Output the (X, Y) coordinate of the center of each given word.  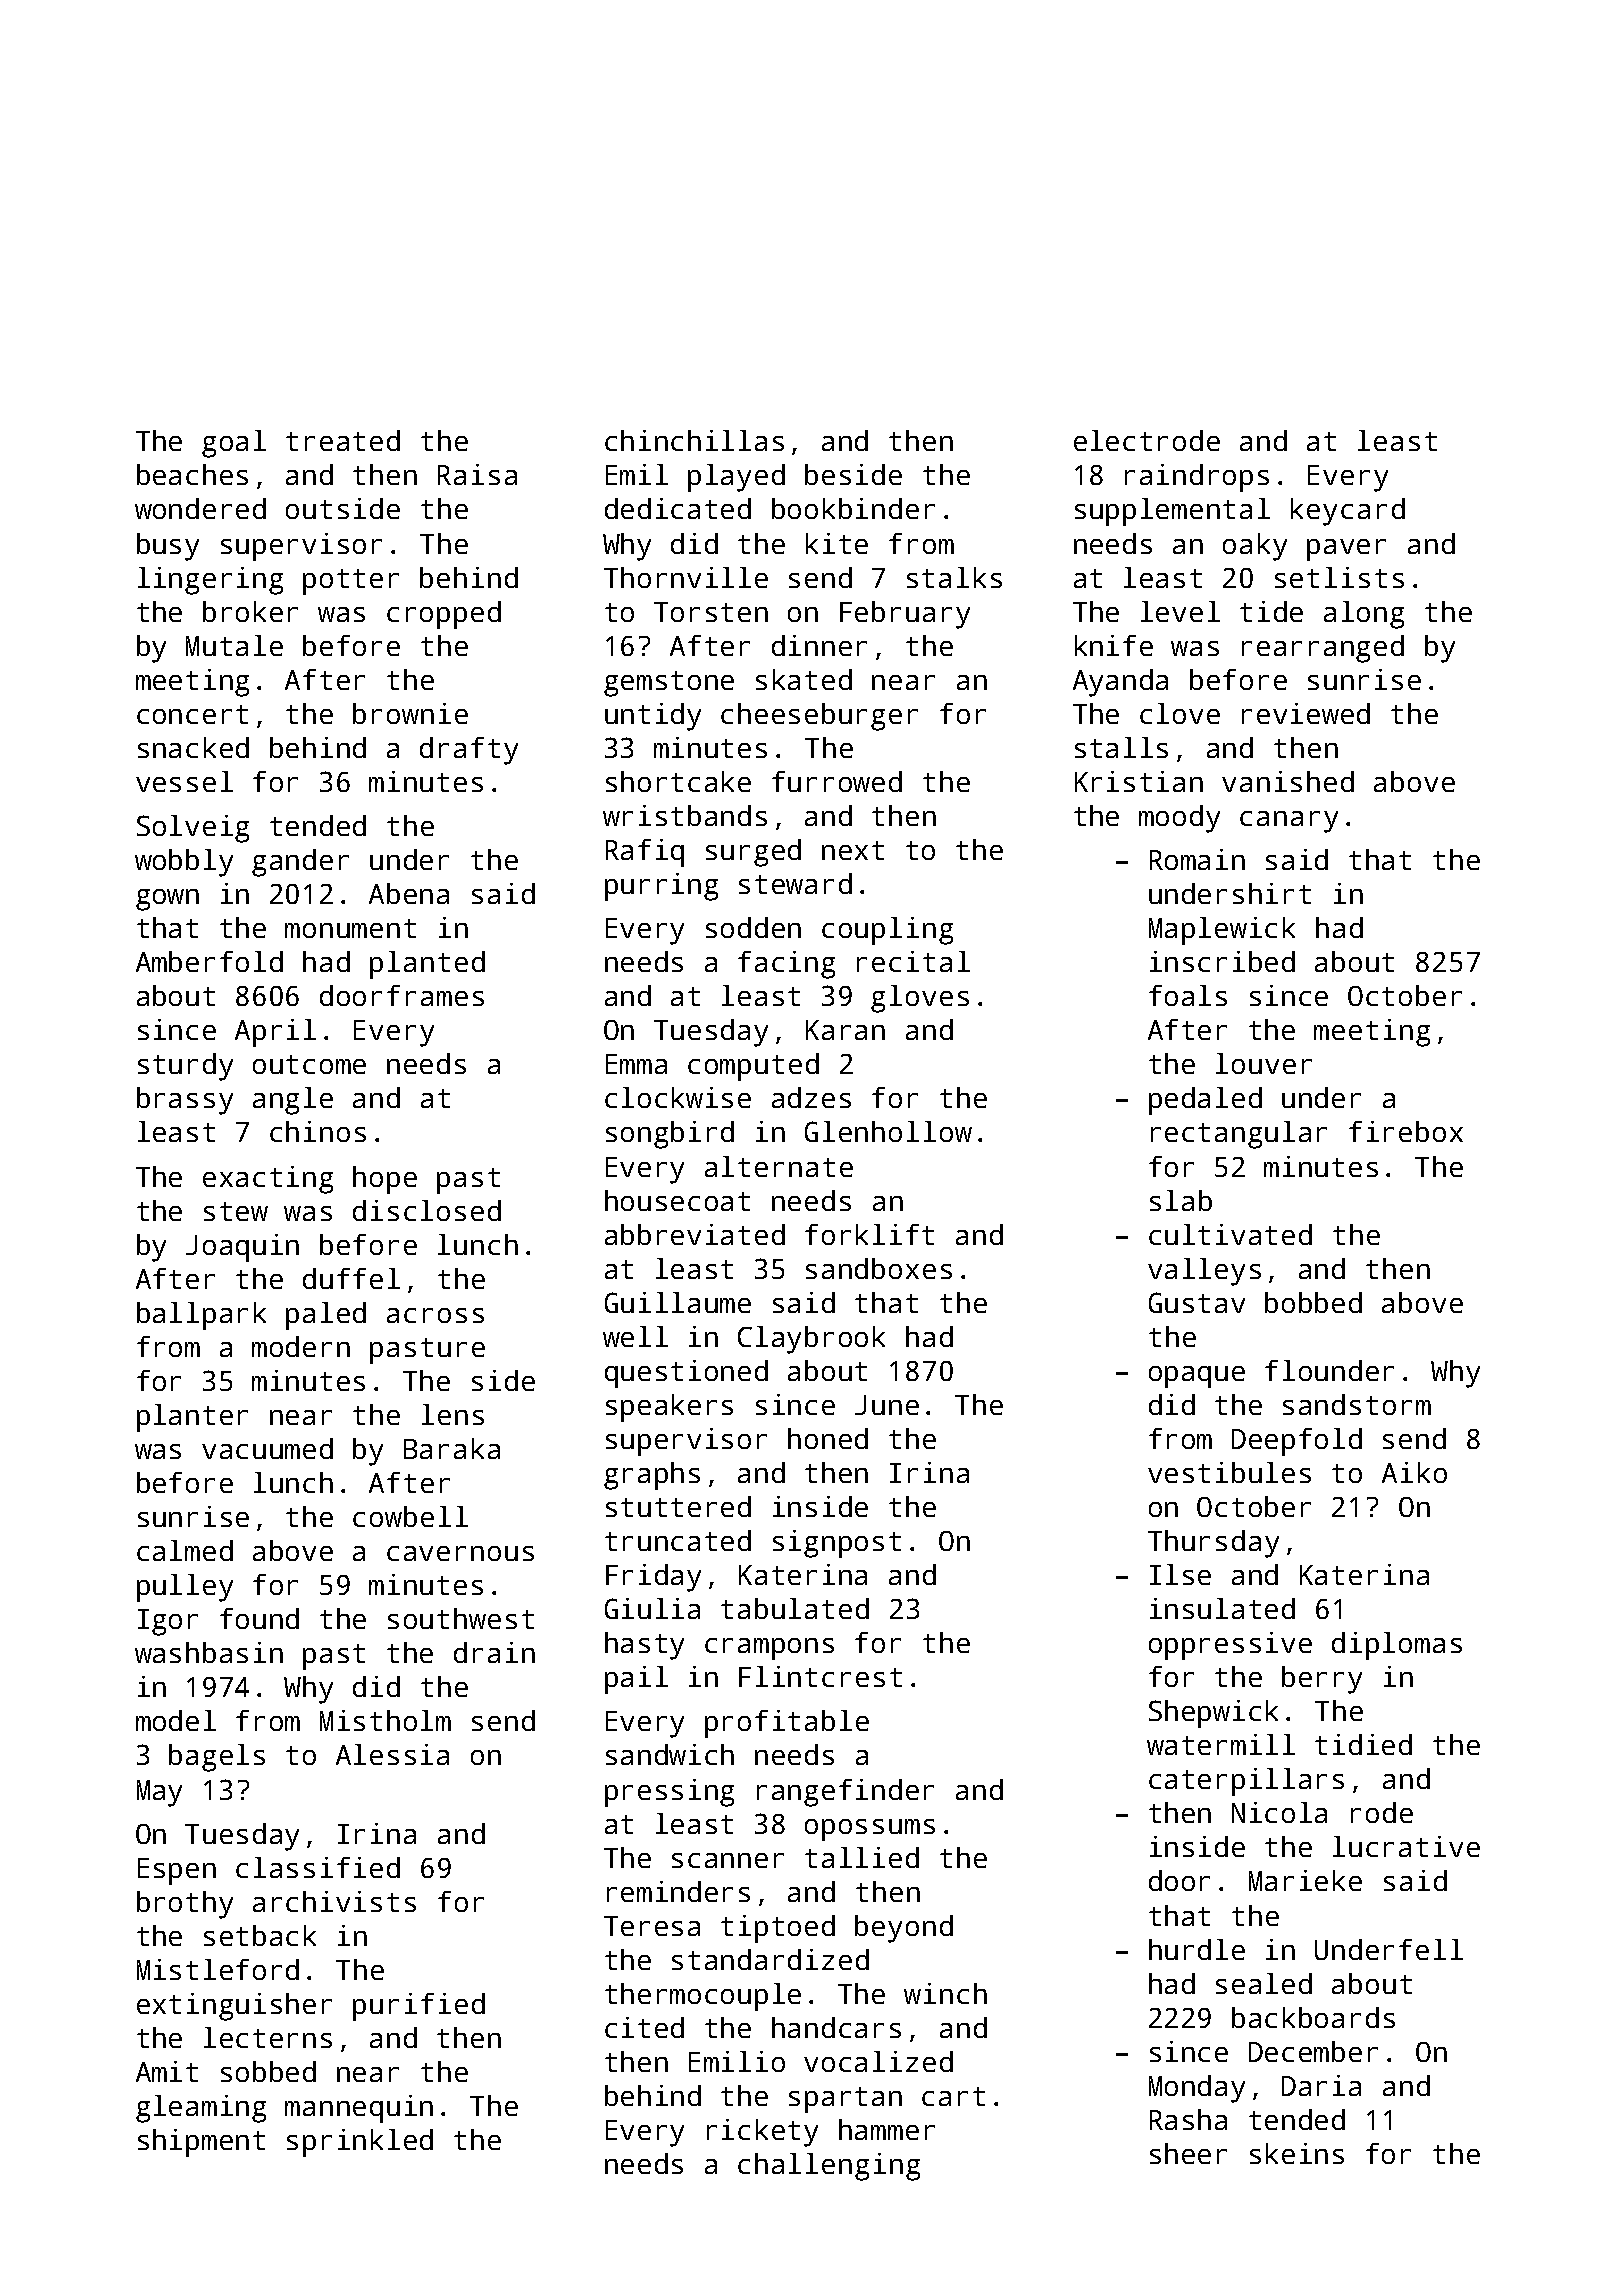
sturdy (185, 1067)
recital (913, 961)
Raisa (477, 474)
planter (192, 1418)
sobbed (268, 2071)
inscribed (1222, 961)
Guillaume (678, 1302)
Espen (177, 1871)
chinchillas (694, 440)
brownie (410, 713)
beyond (904, 1929)
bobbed (1313, 1302)
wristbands (685, 815)
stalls (1121, 747)
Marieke (1305, 1880)
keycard (1348, 512)
